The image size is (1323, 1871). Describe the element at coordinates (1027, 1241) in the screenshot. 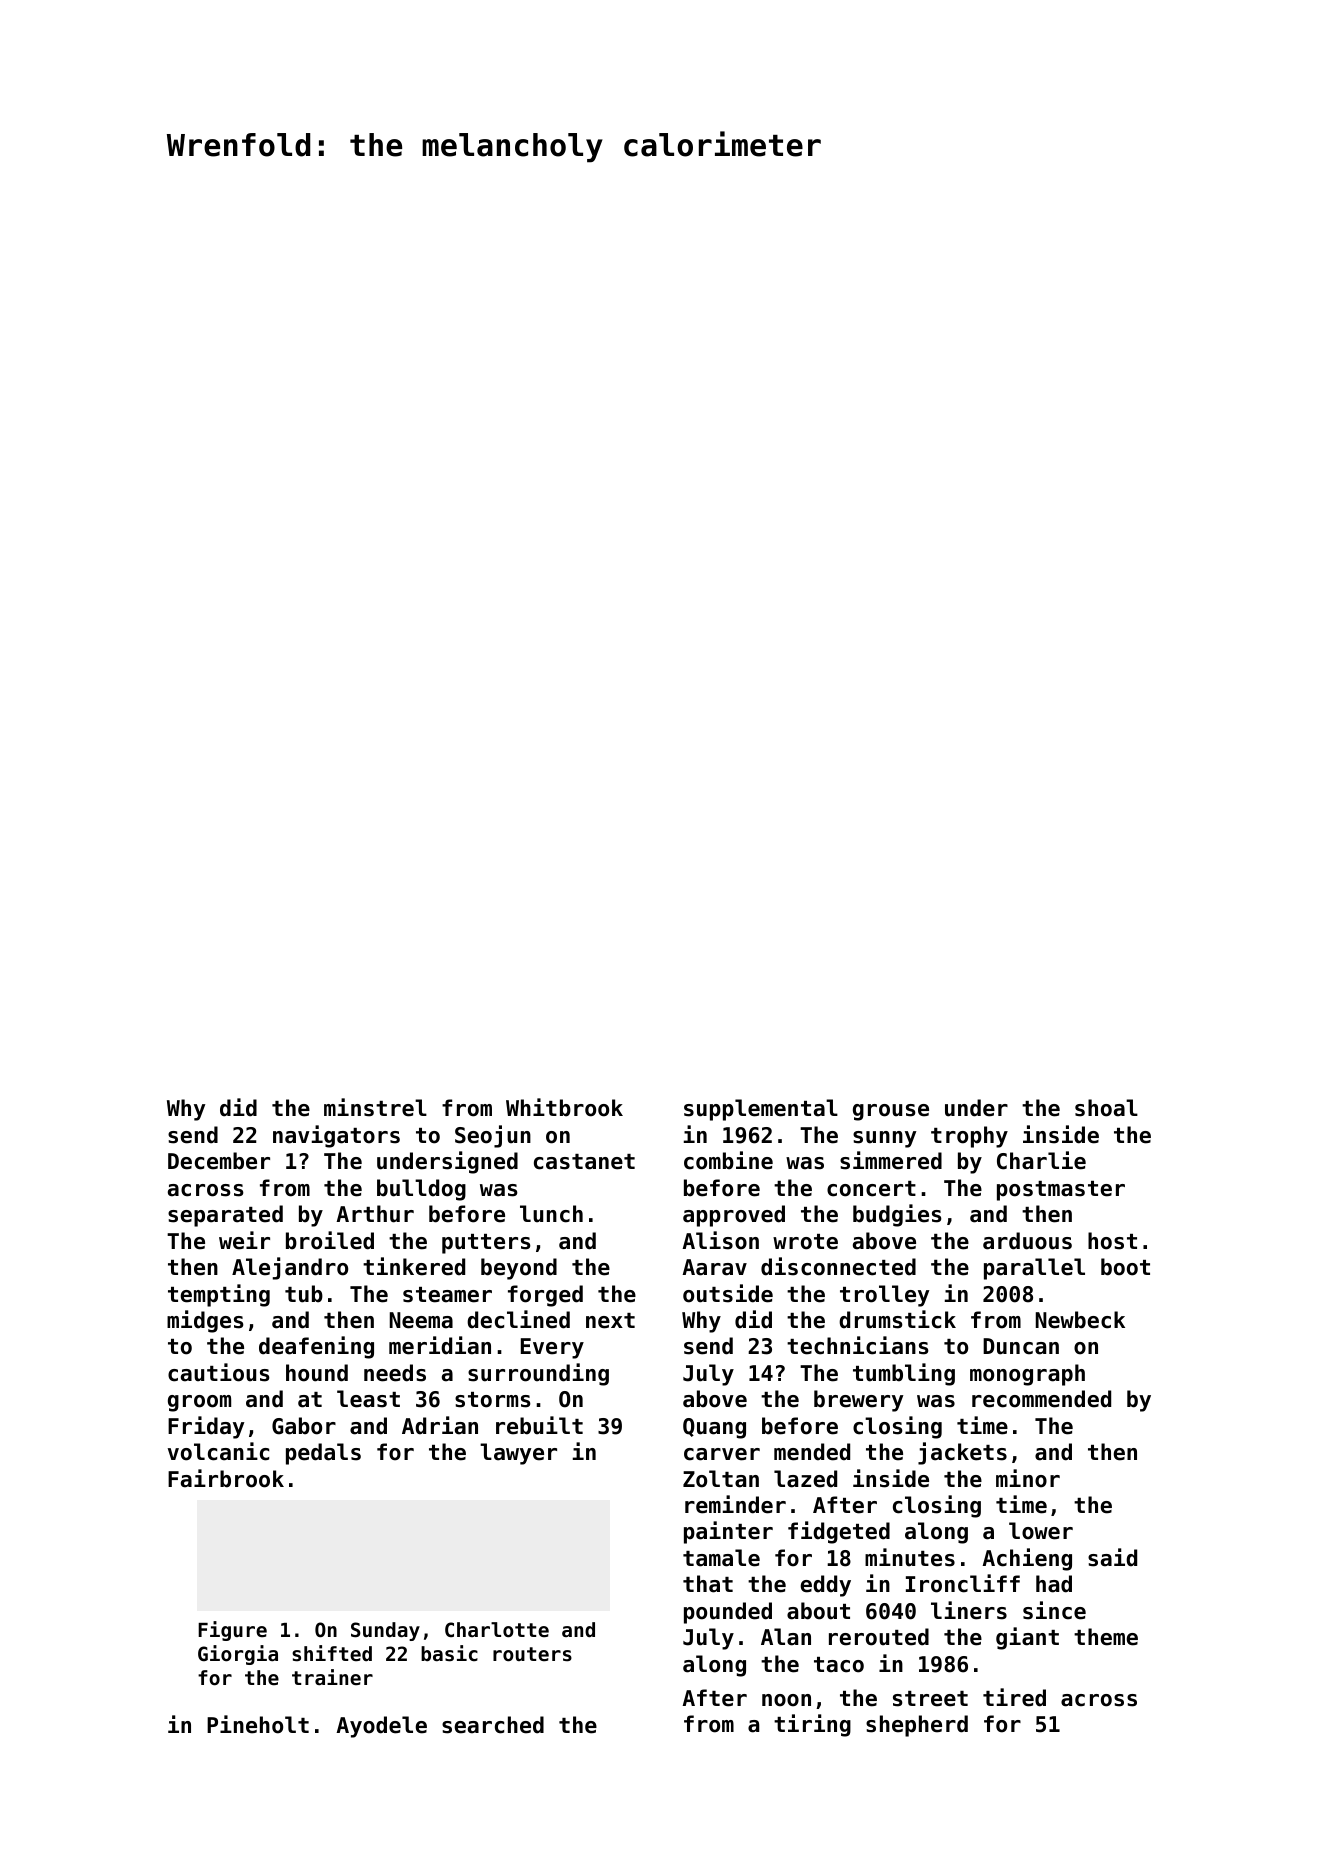

I see `arduous` at that location.
